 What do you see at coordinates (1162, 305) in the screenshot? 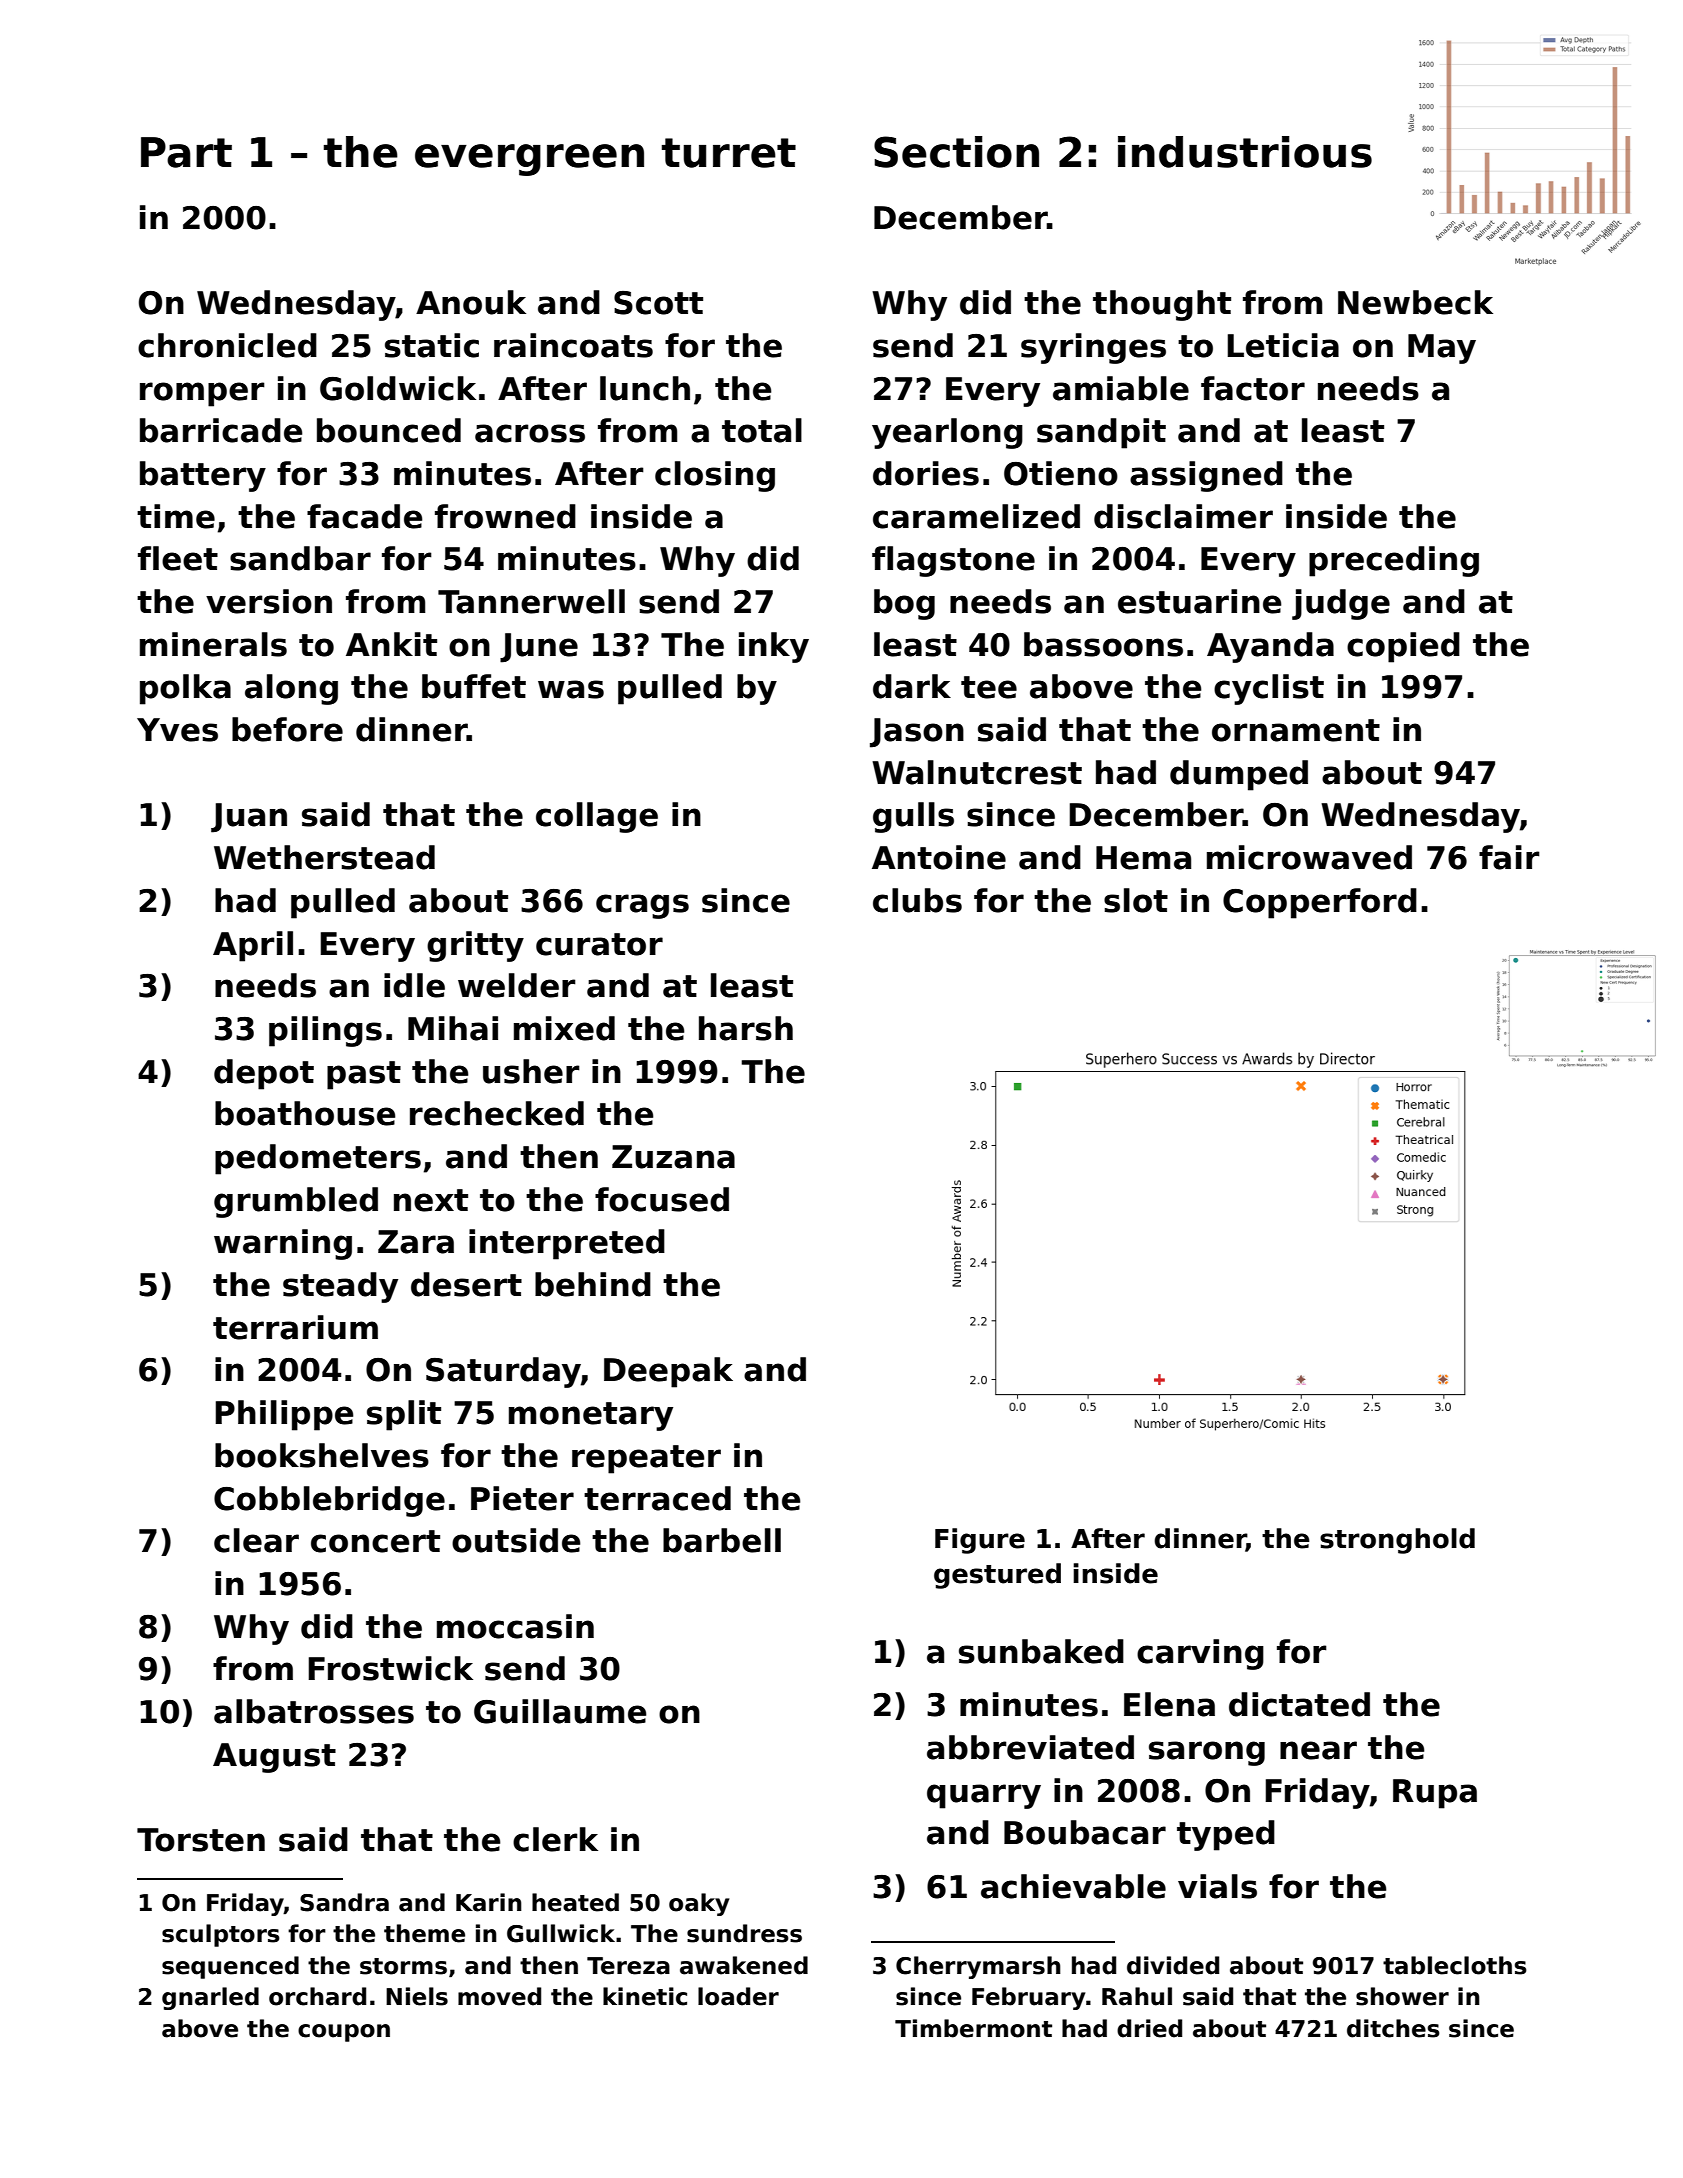
I see `thought` at bounding box center [1162, 305].
